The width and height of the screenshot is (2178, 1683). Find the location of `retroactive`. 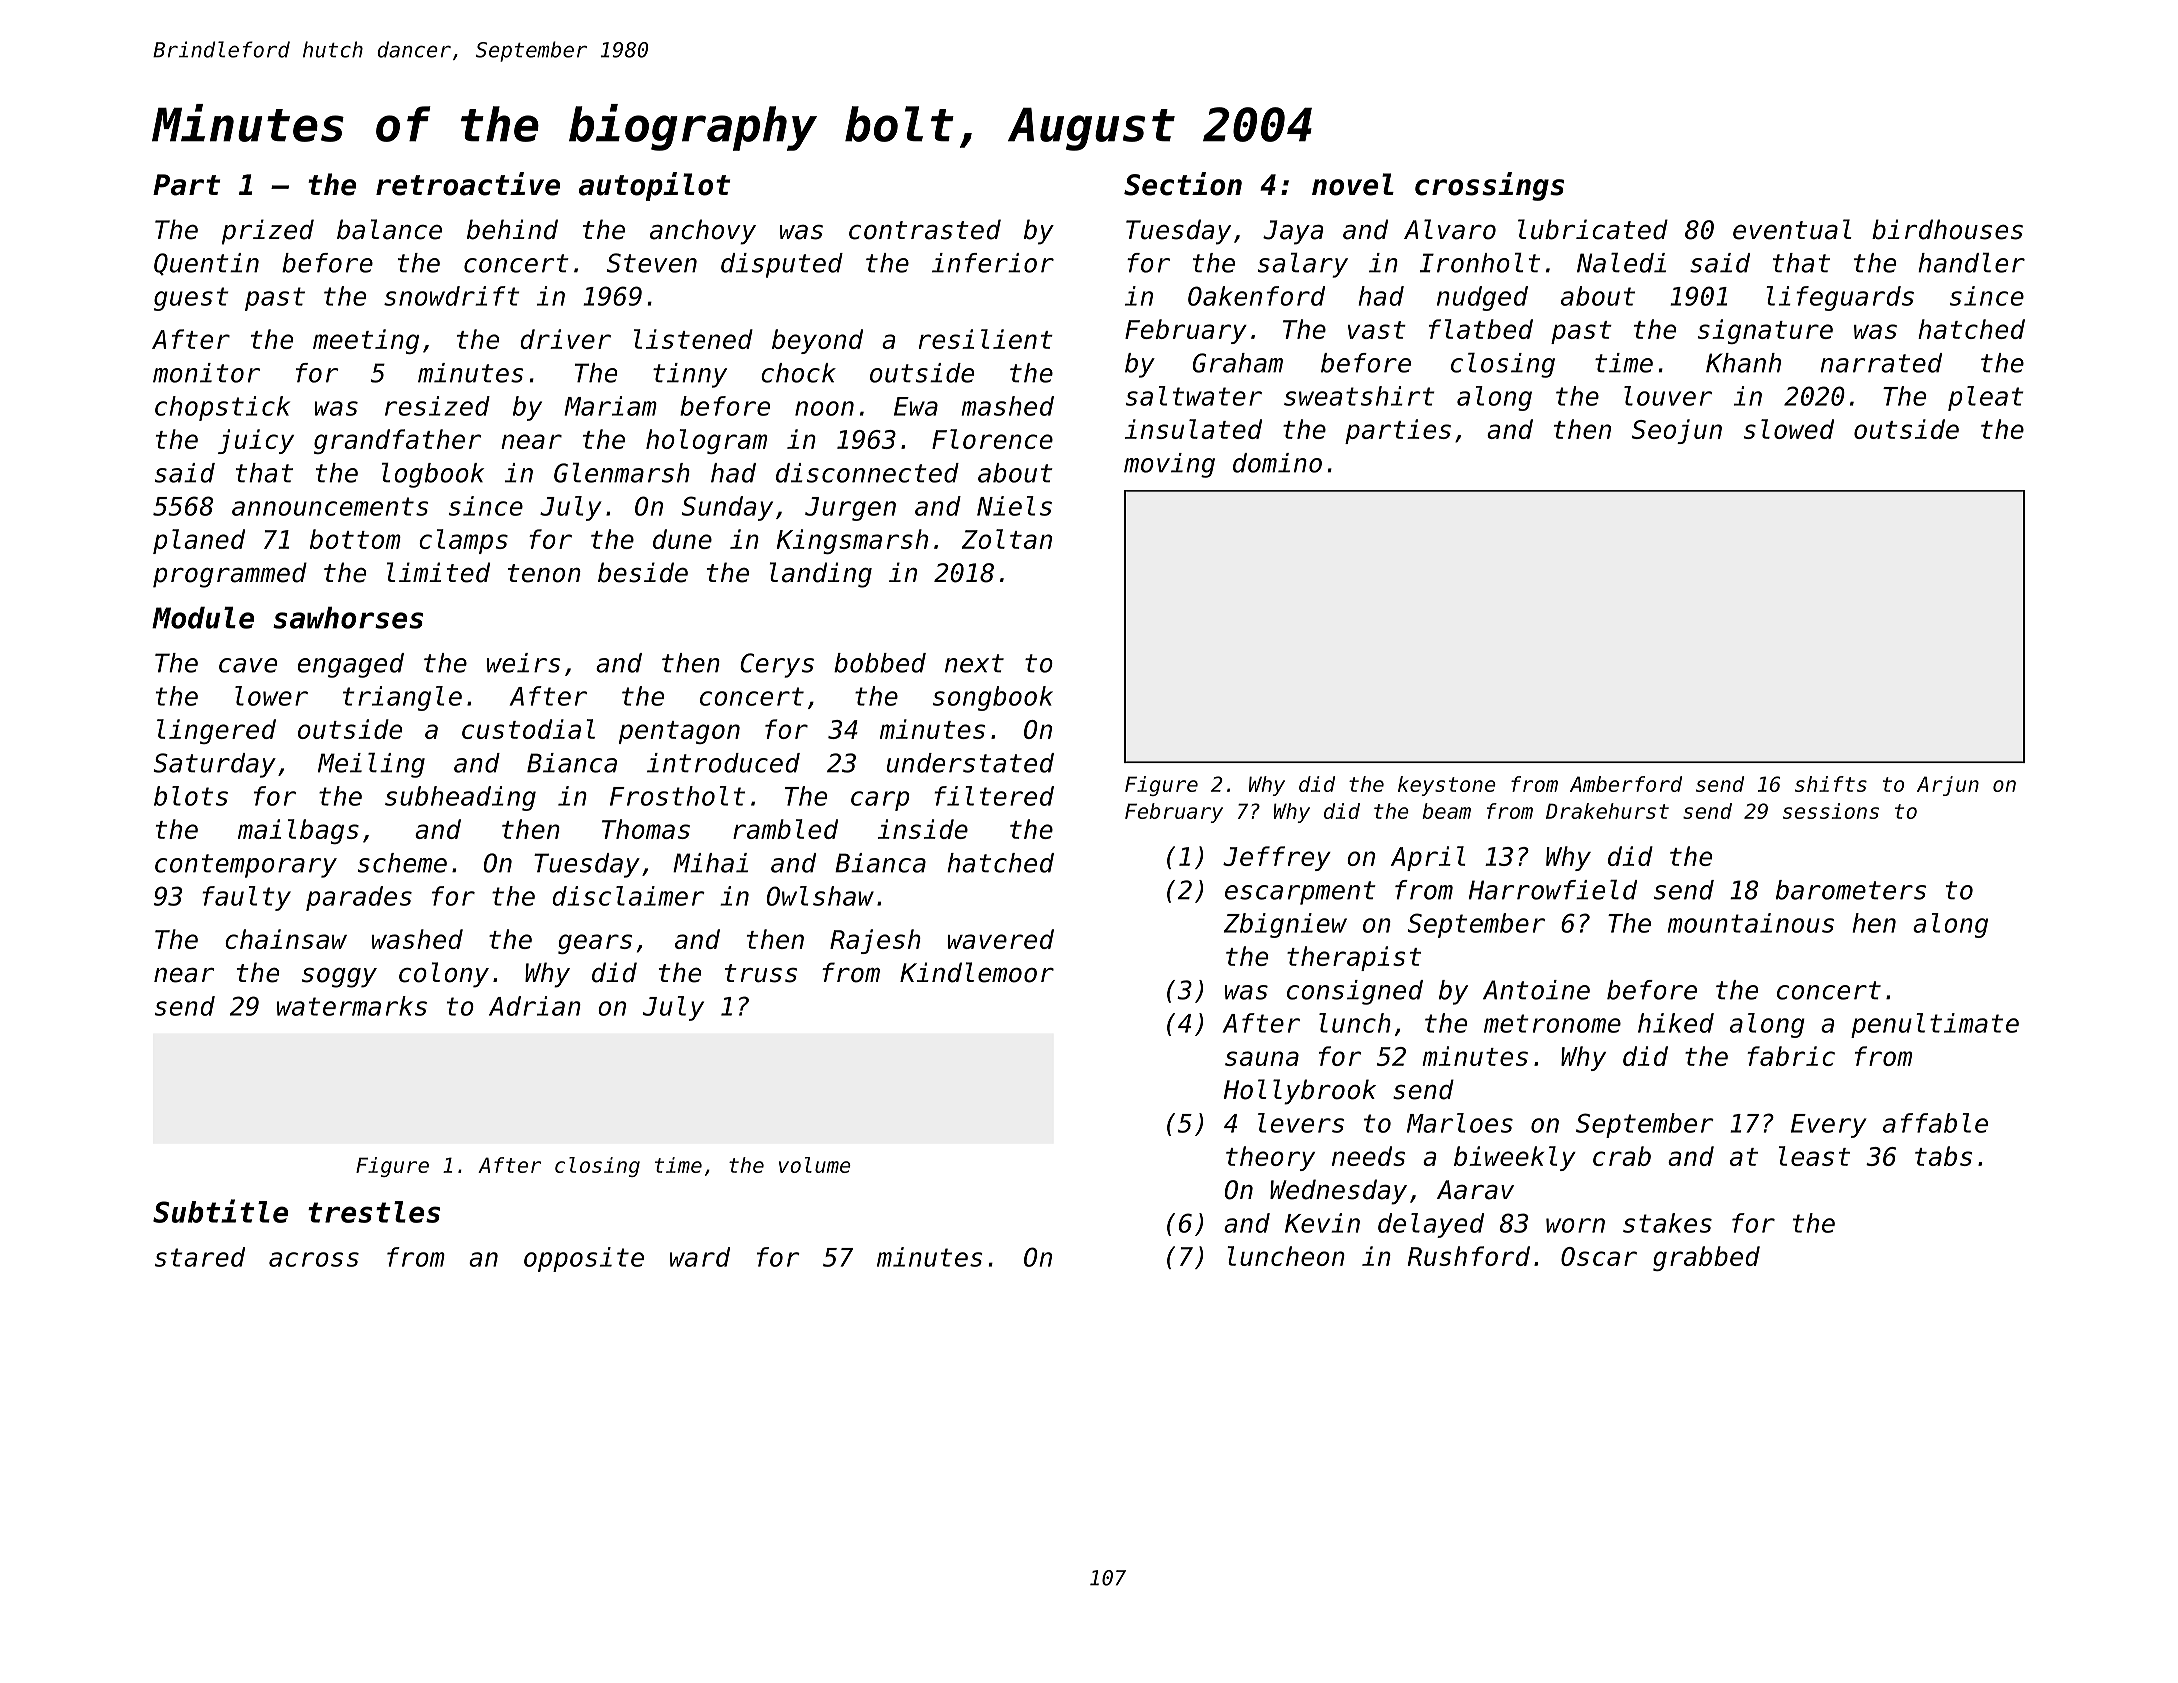

retroactive is located at coordinates (468, 184).
